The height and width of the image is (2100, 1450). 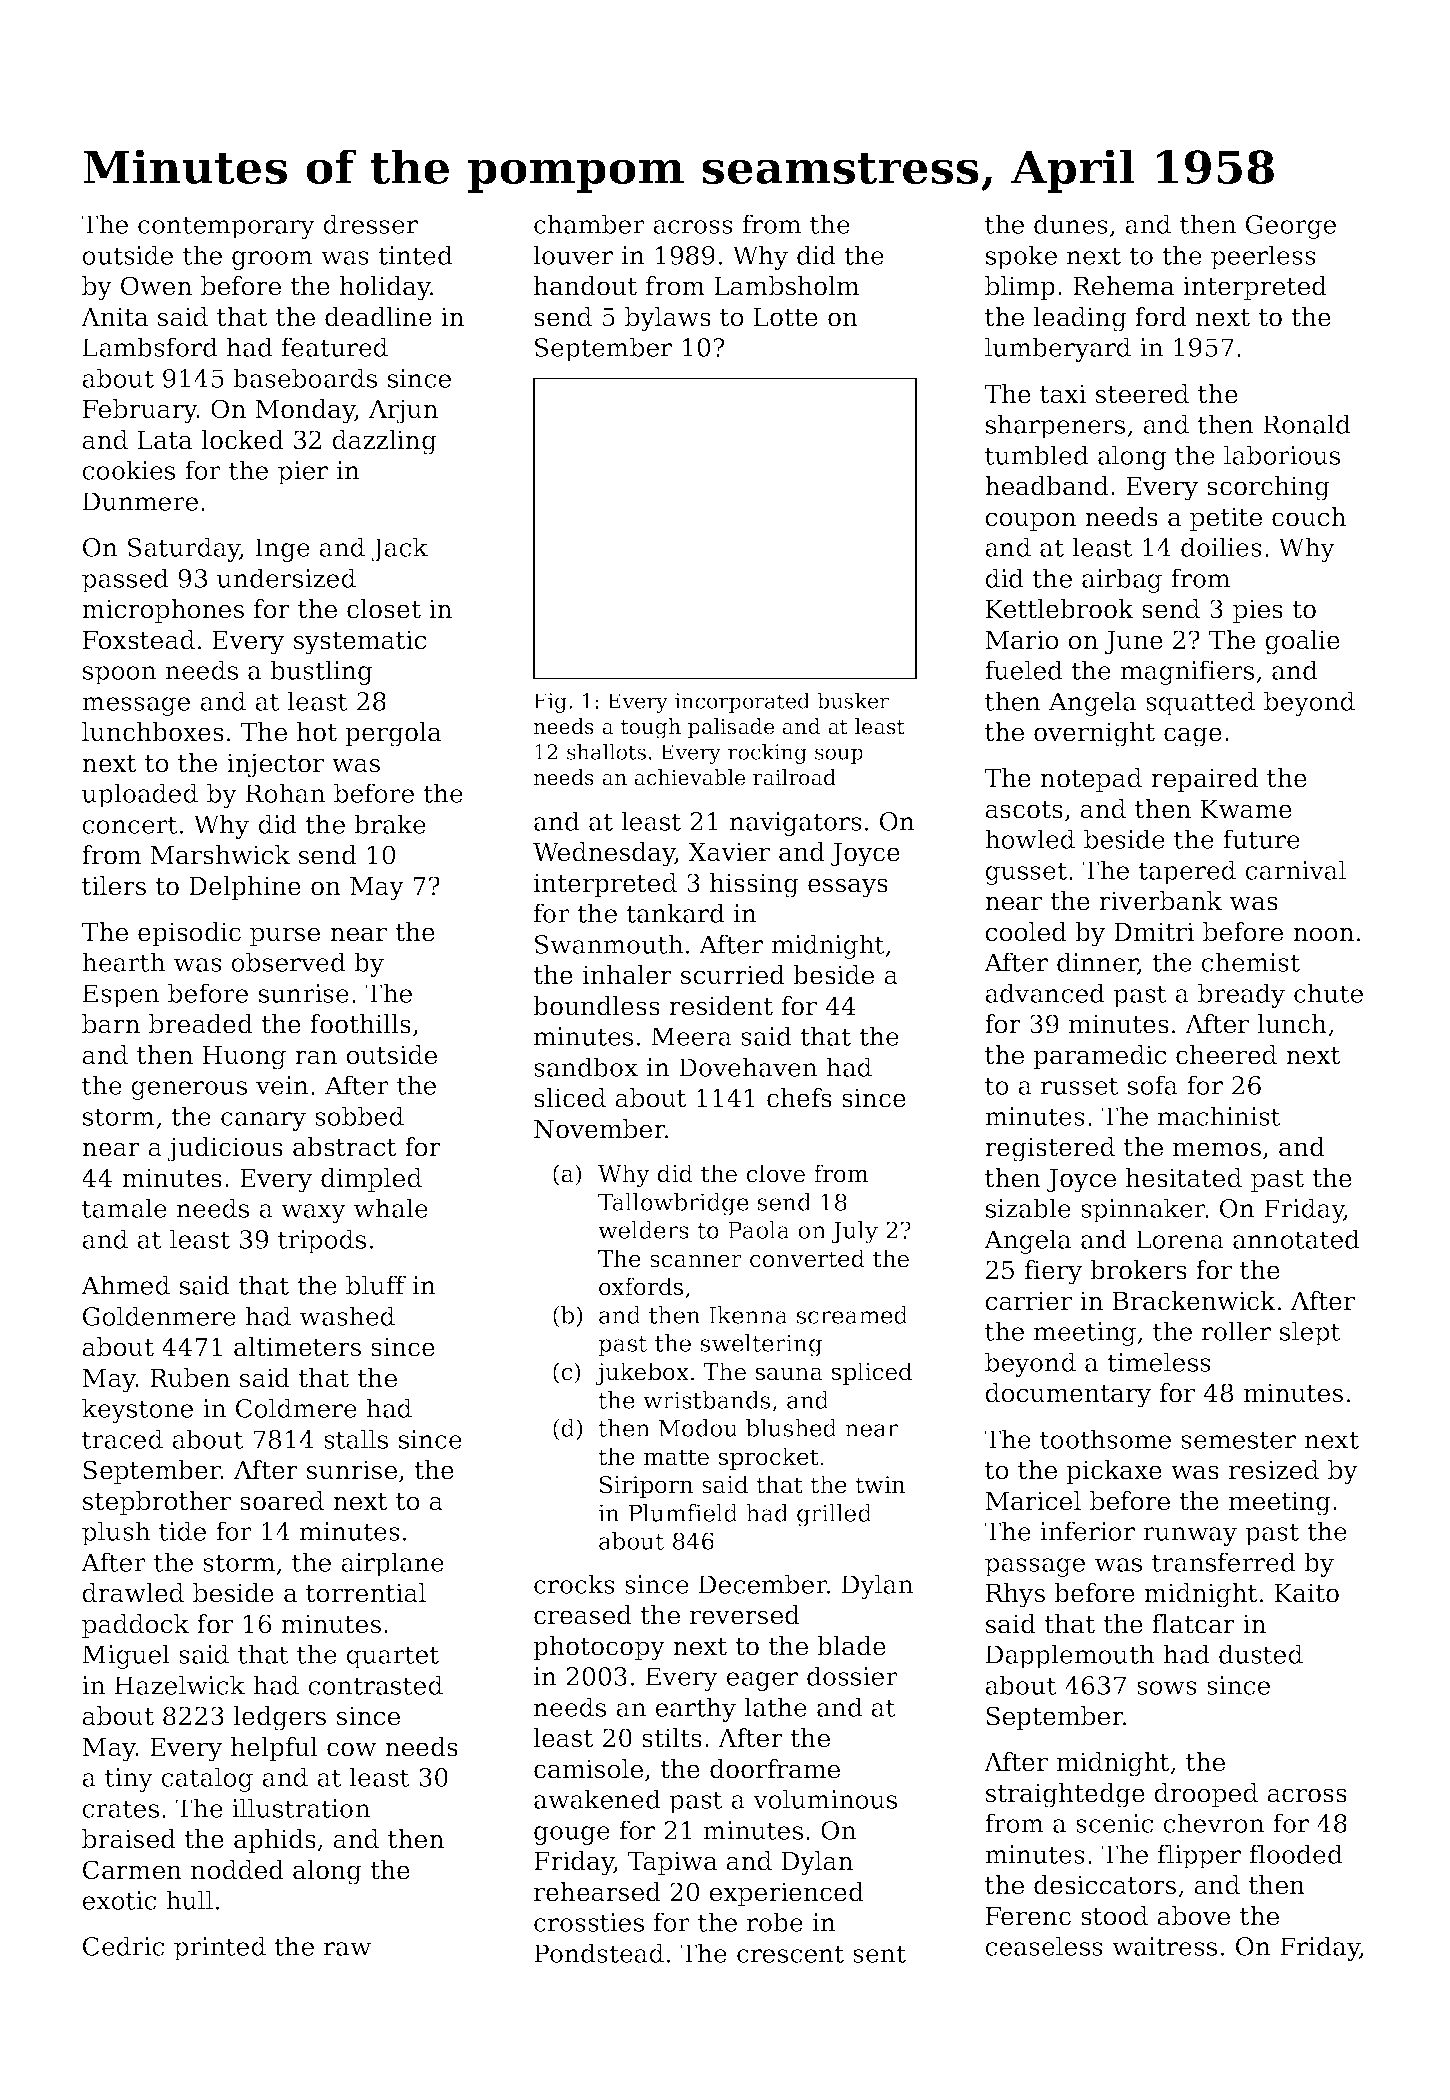 What do you see at coordinates (799, 1098) in the image?
I see `chefs` at bounding box center [799, 1098].
